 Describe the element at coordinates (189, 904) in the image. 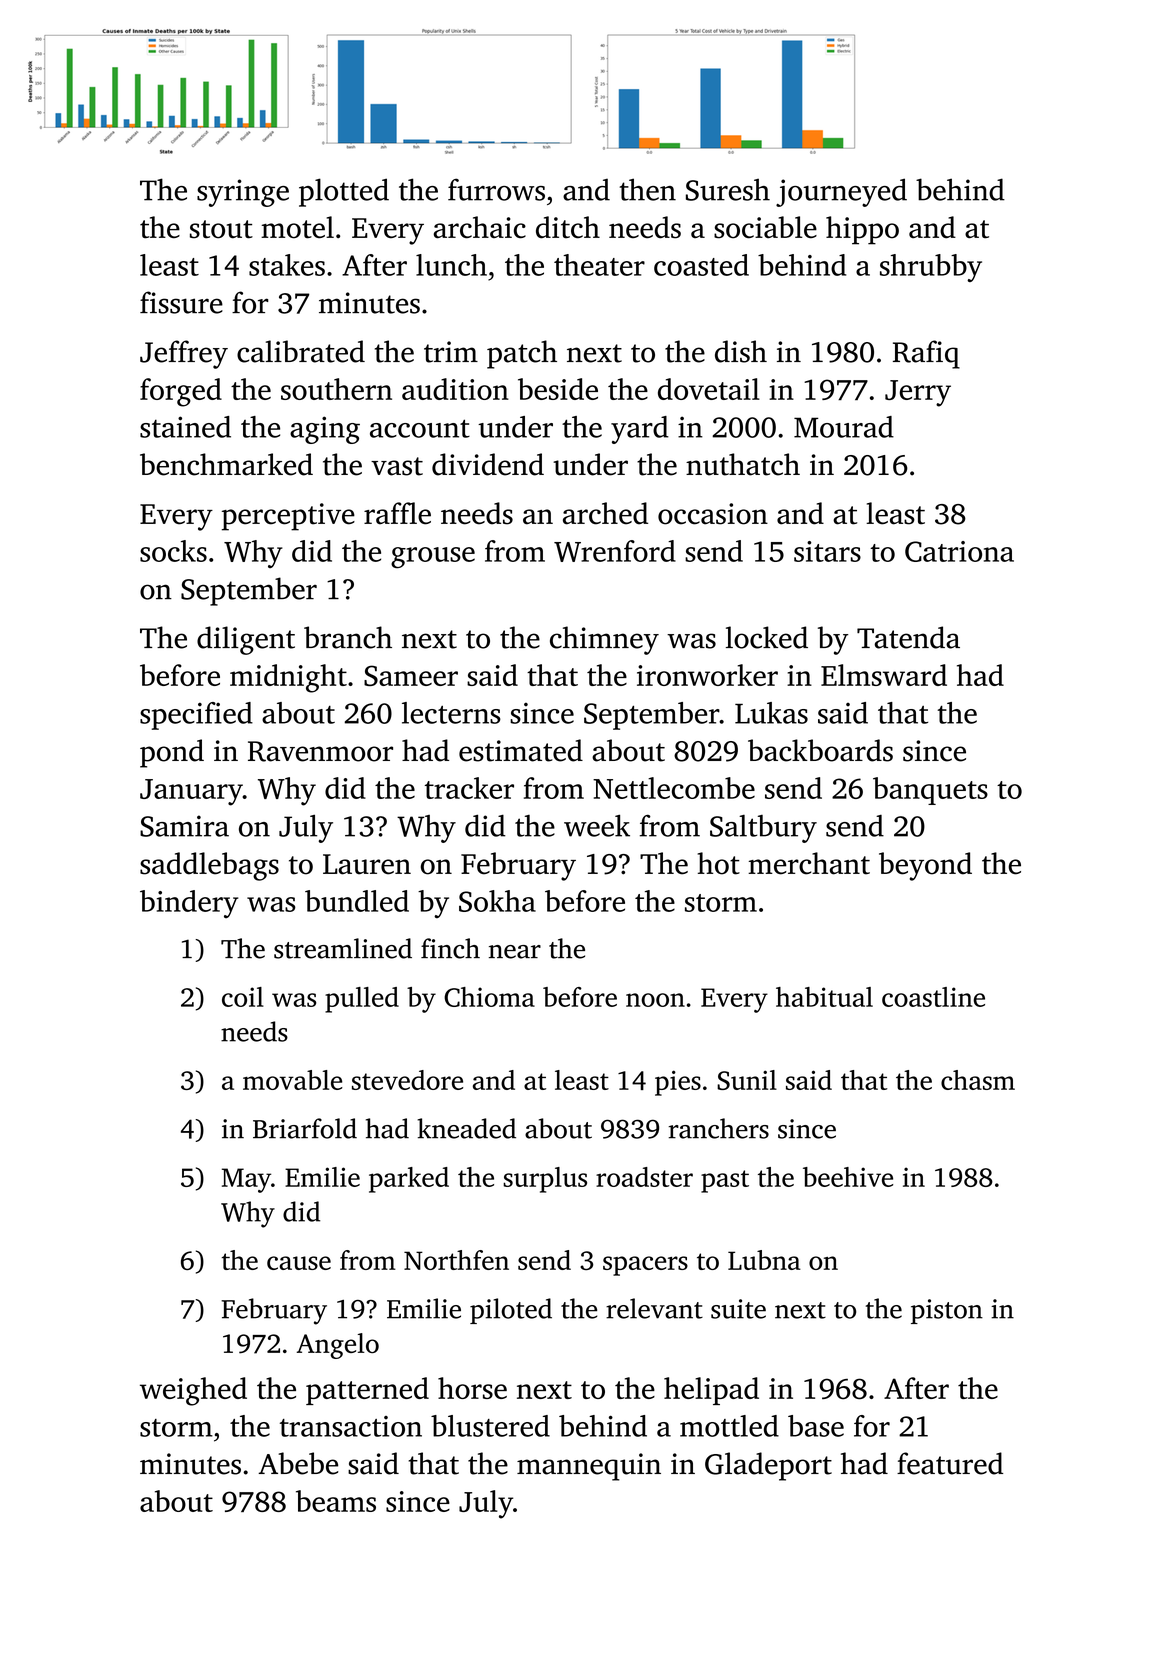

I see `bindery` at that location.
